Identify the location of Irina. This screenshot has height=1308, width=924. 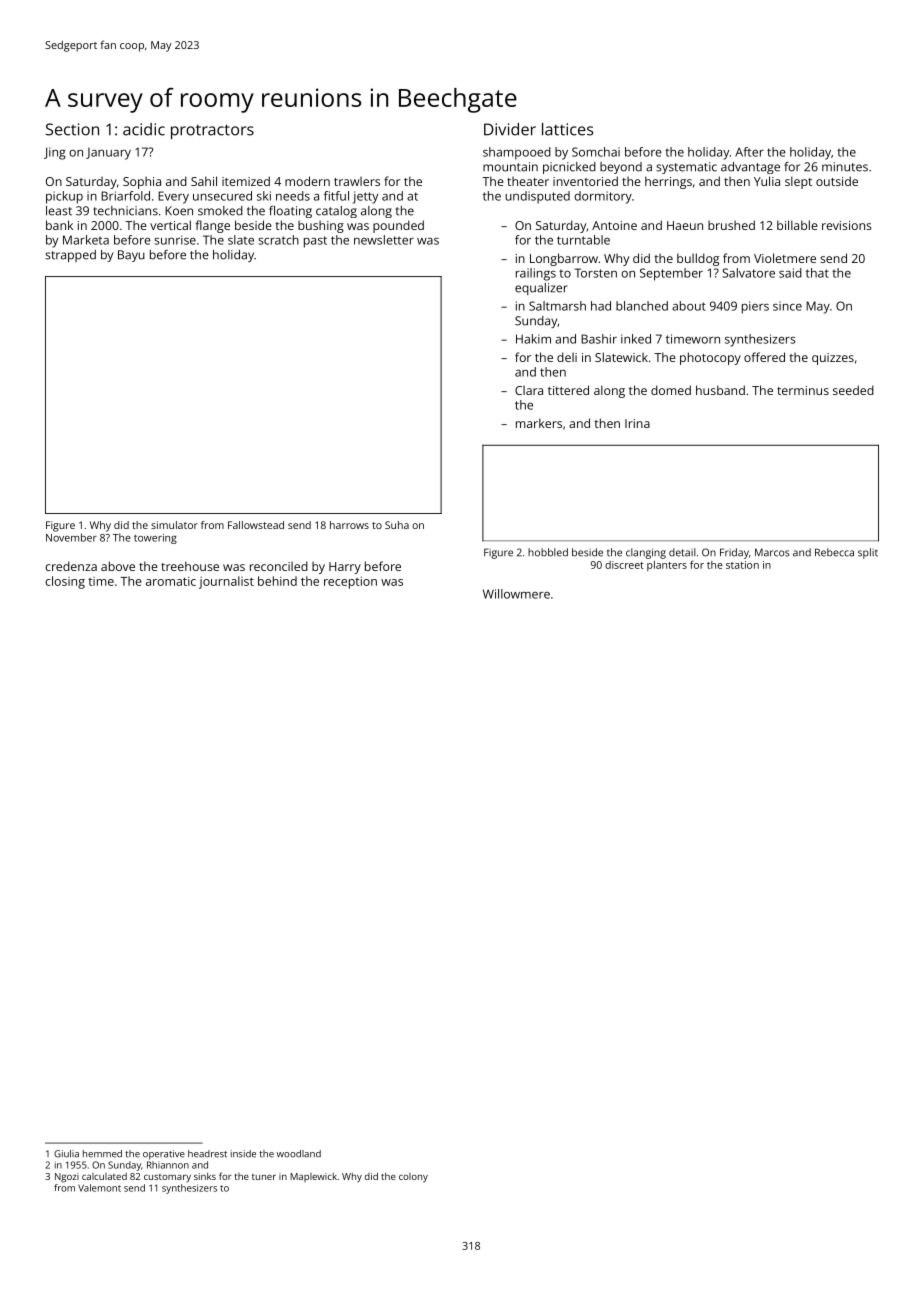
(637, 423).
